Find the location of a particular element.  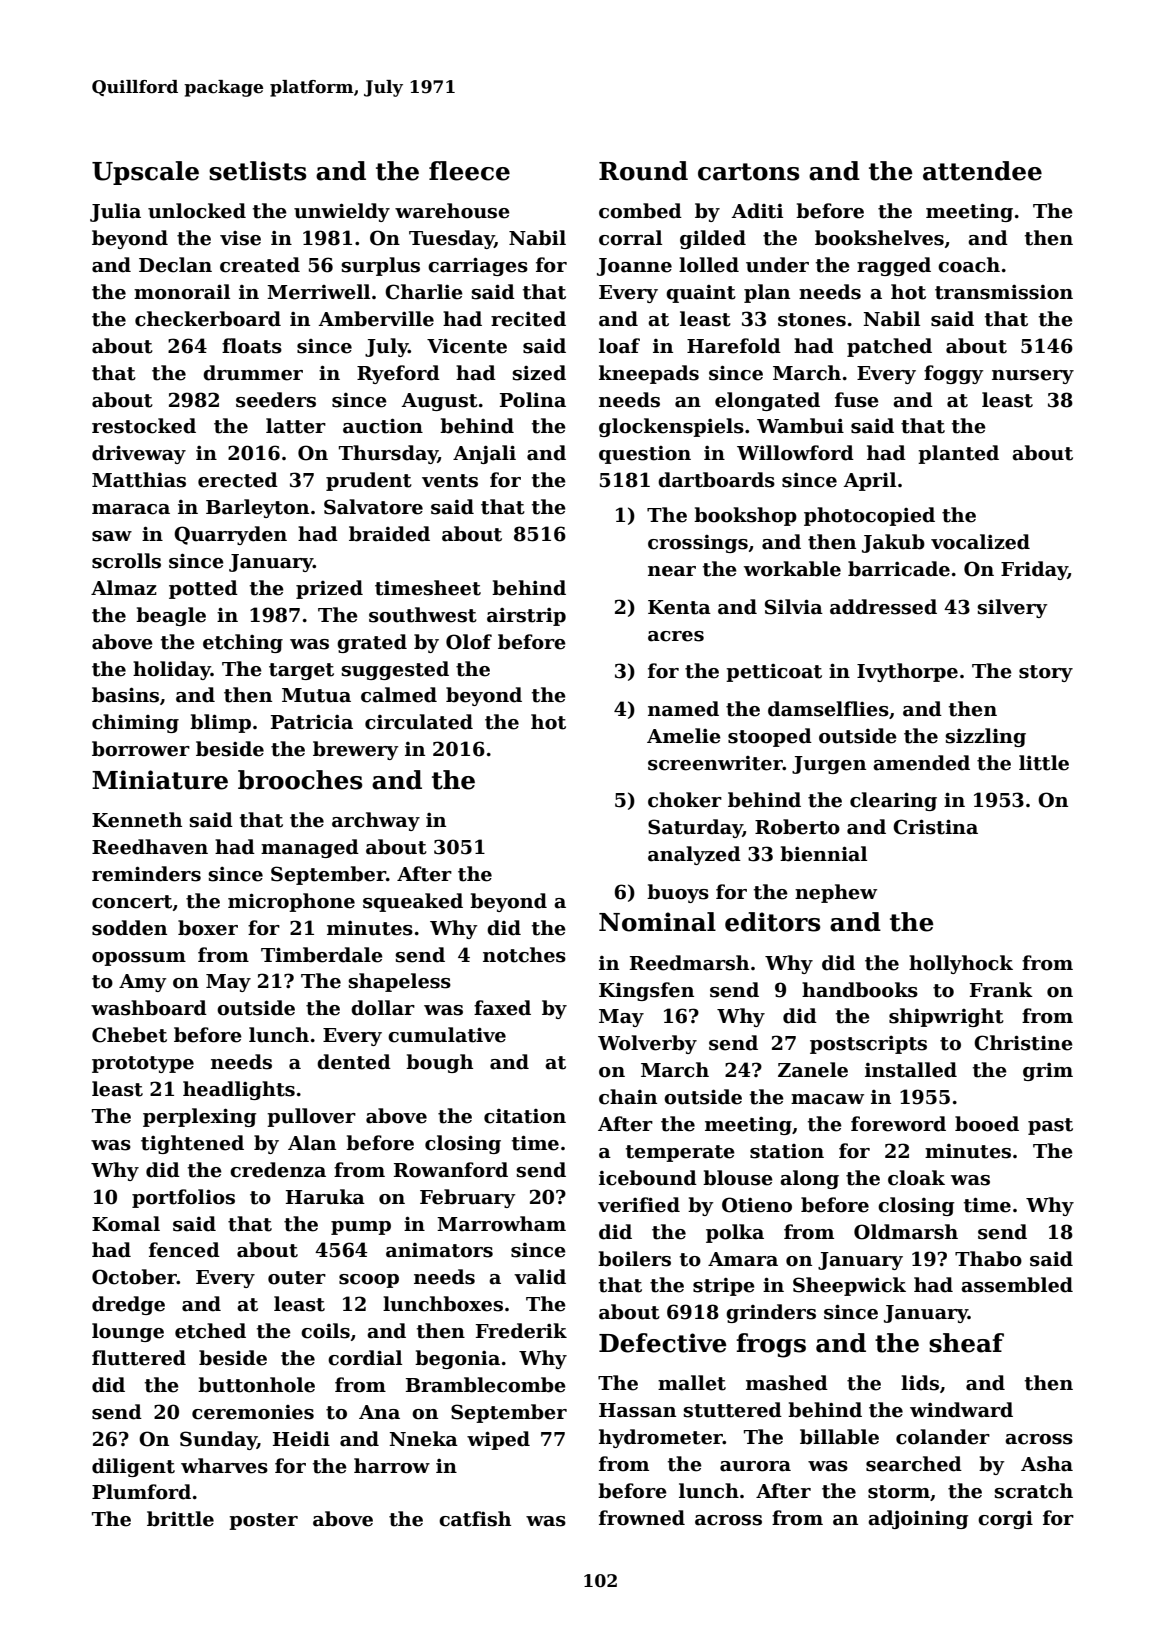

seeders is located at coordinates (276, 400).
